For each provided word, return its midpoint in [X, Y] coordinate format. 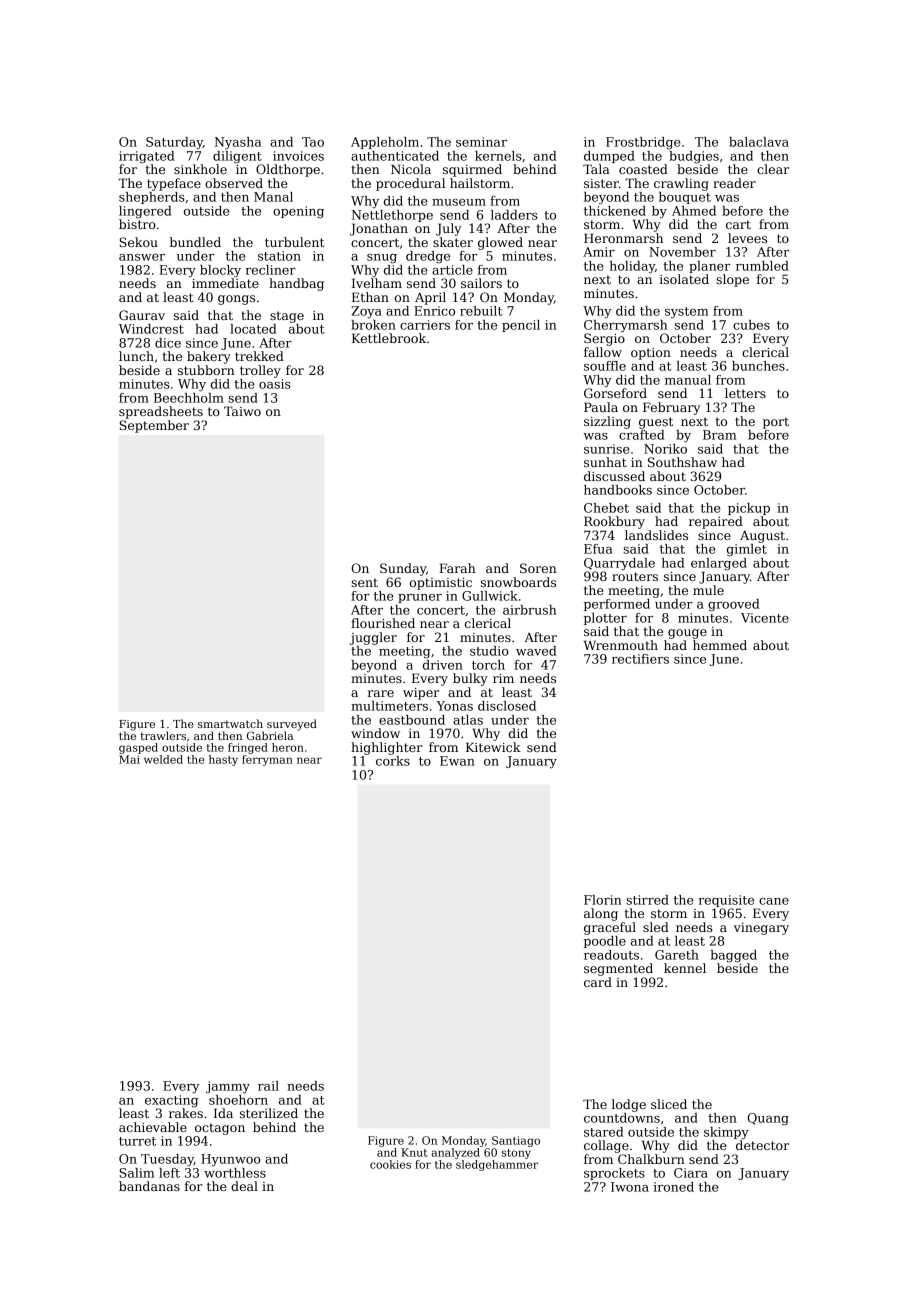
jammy [228, 1087]
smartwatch [230, 723]
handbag [296, 284]
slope [732, 280]
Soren [538, 568]
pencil [521, 326]
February [671, 408]
